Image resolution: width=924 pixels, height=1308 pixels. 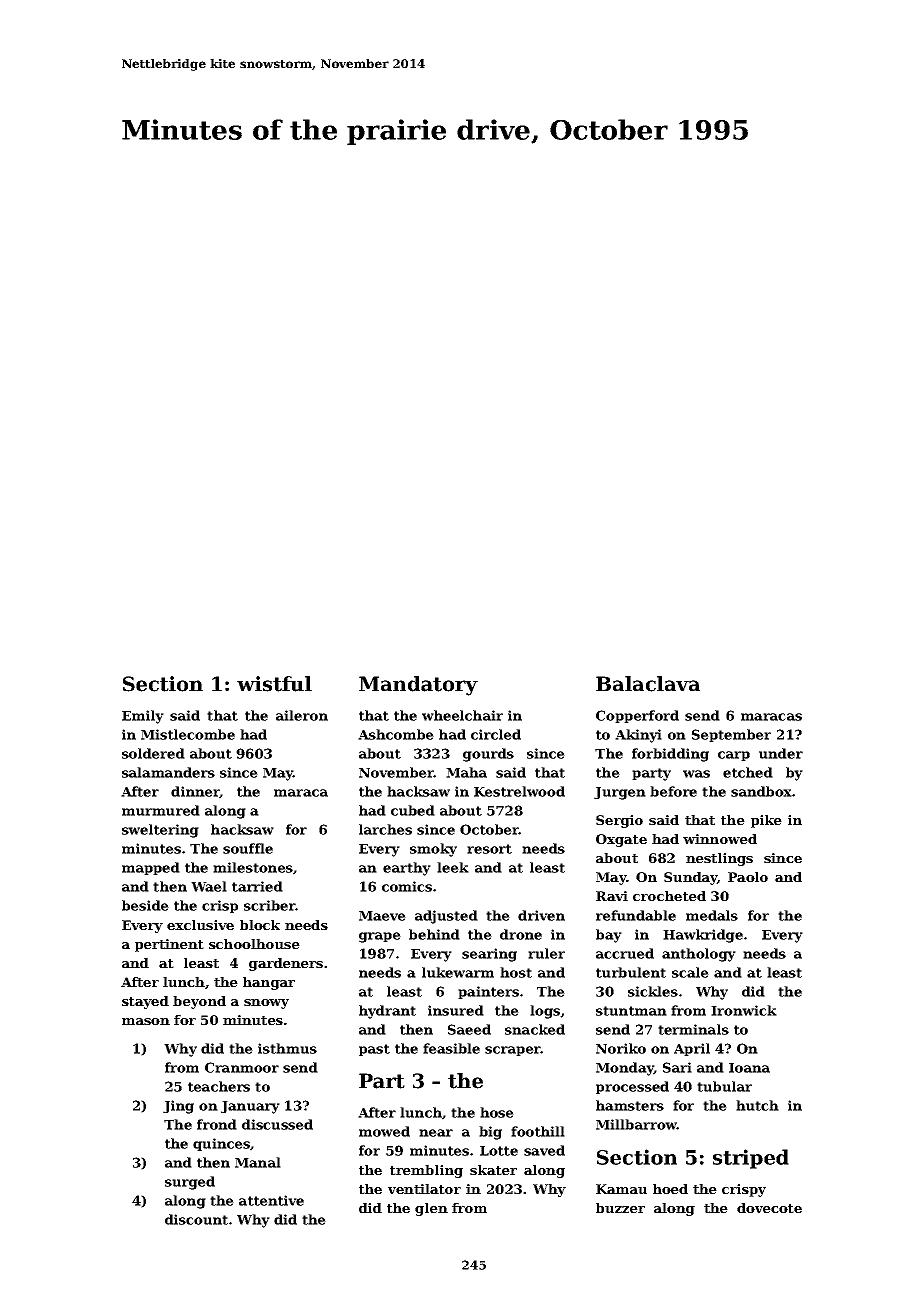 I want to click on Kestrelwood, so click(x=519, y=791).
